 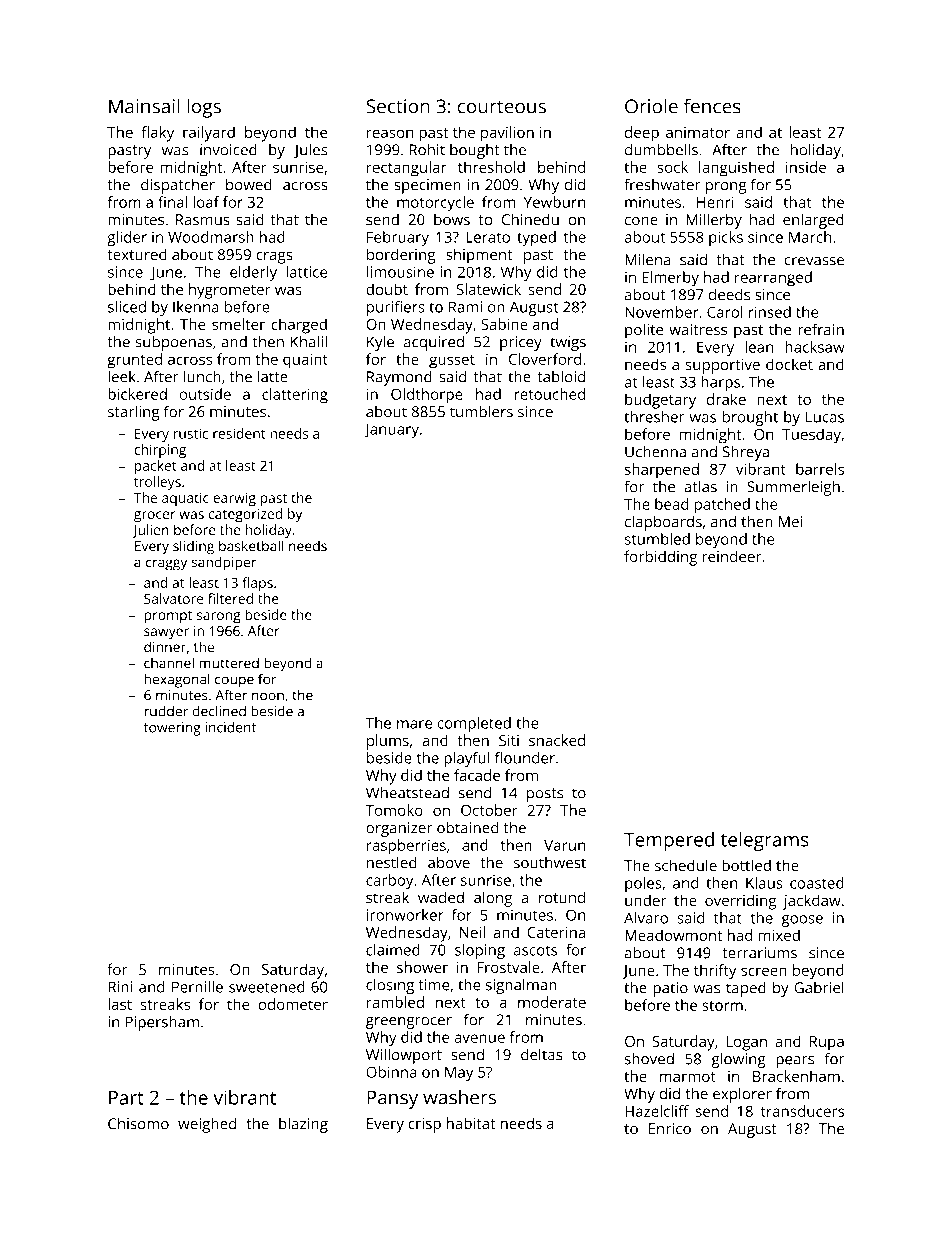 I want to click on Summerleigh, so click(x=793, y=488).
